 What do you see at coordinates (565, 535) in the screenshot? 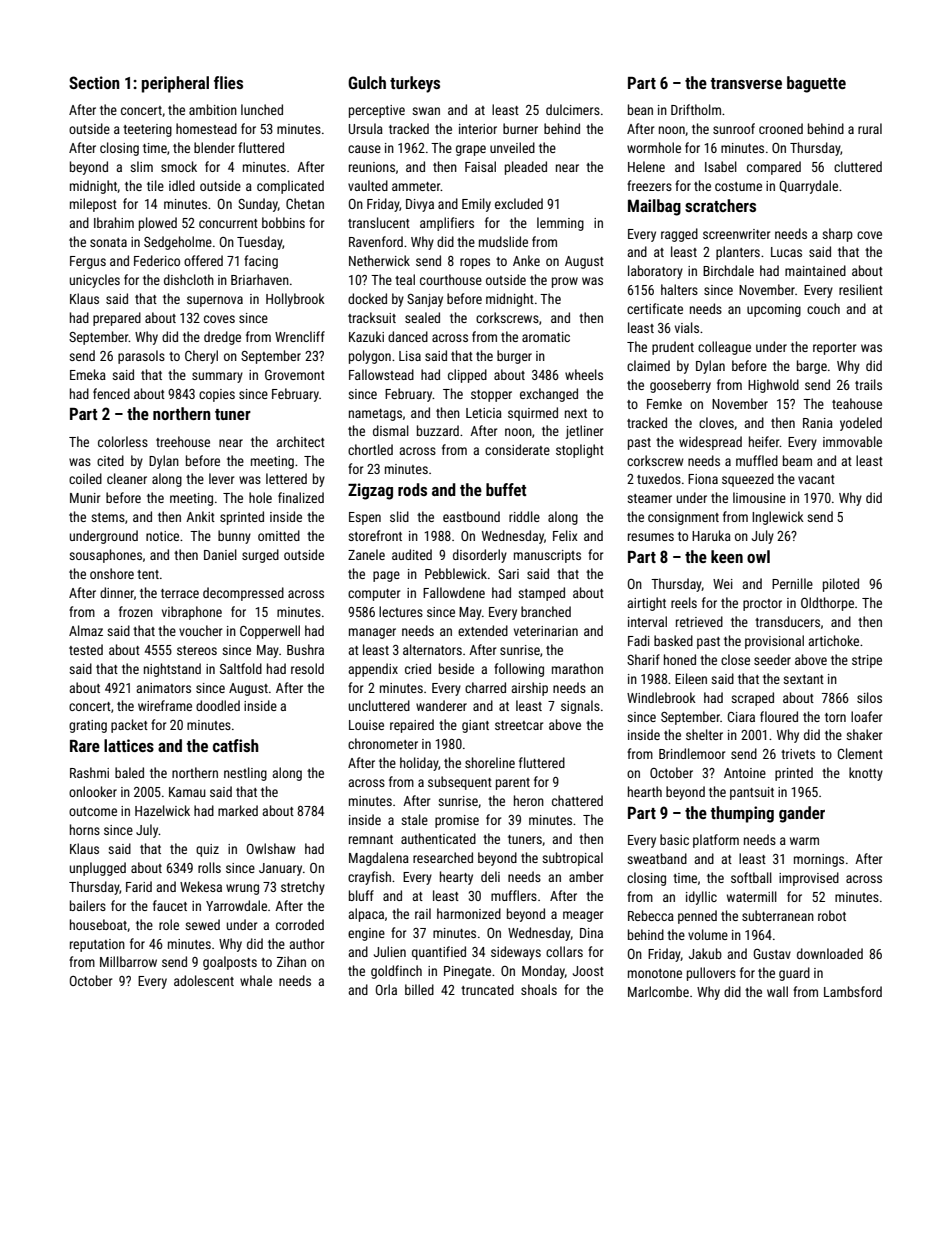
I see `Felix` at bounding box center [565, 535].
